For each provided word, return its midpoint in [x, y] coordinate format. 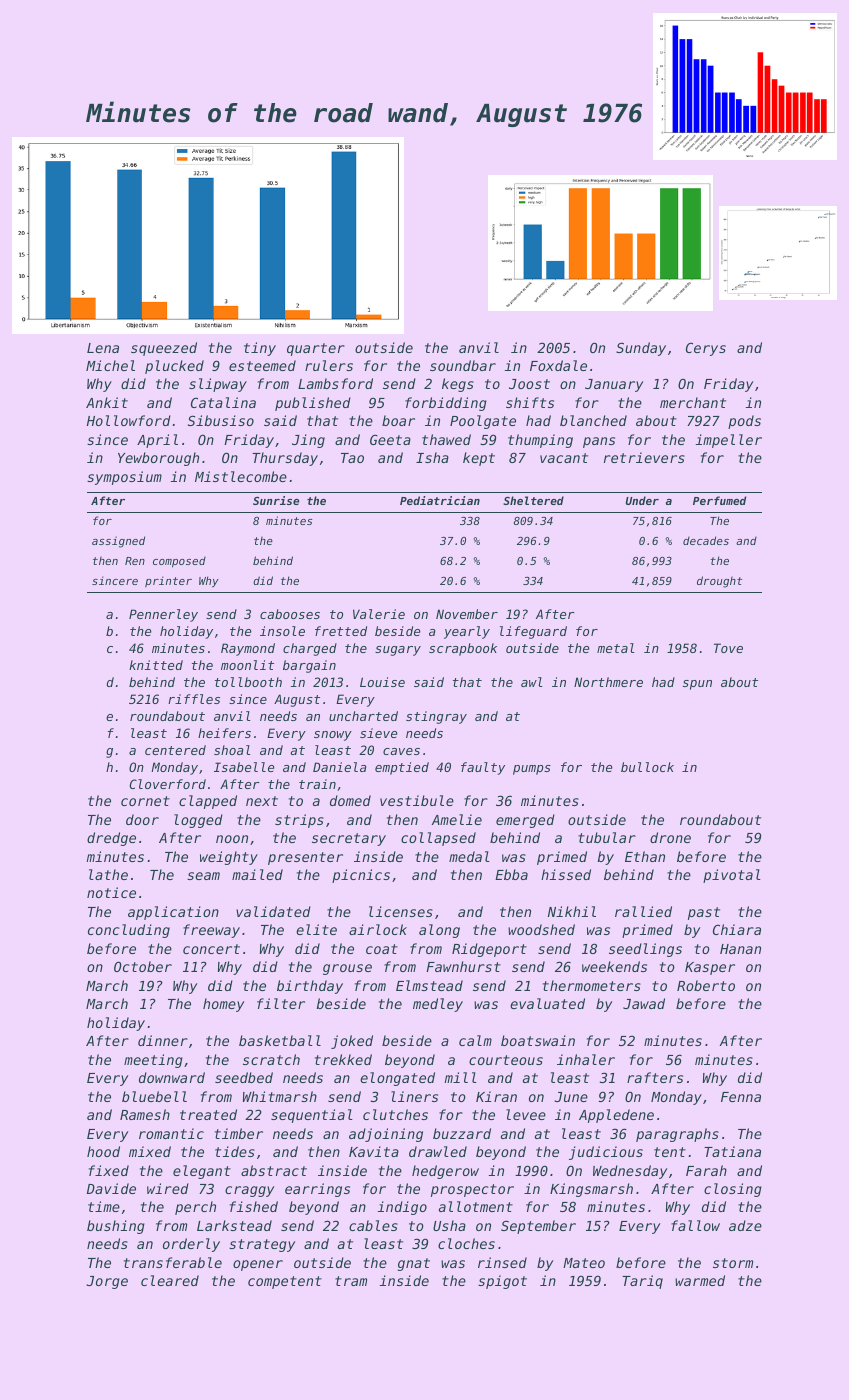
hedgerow [445, 1172]
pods [744, 422]
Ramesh [145, 1114]
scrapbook [463, 649]
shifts [530, 402]
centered [175, 750]
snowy [333, 736]
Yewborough [158, 459]
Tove [728, 648]
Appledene [616, 1116]
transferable [173, 1262]
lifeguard [533, 632]
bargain [309, 666]
